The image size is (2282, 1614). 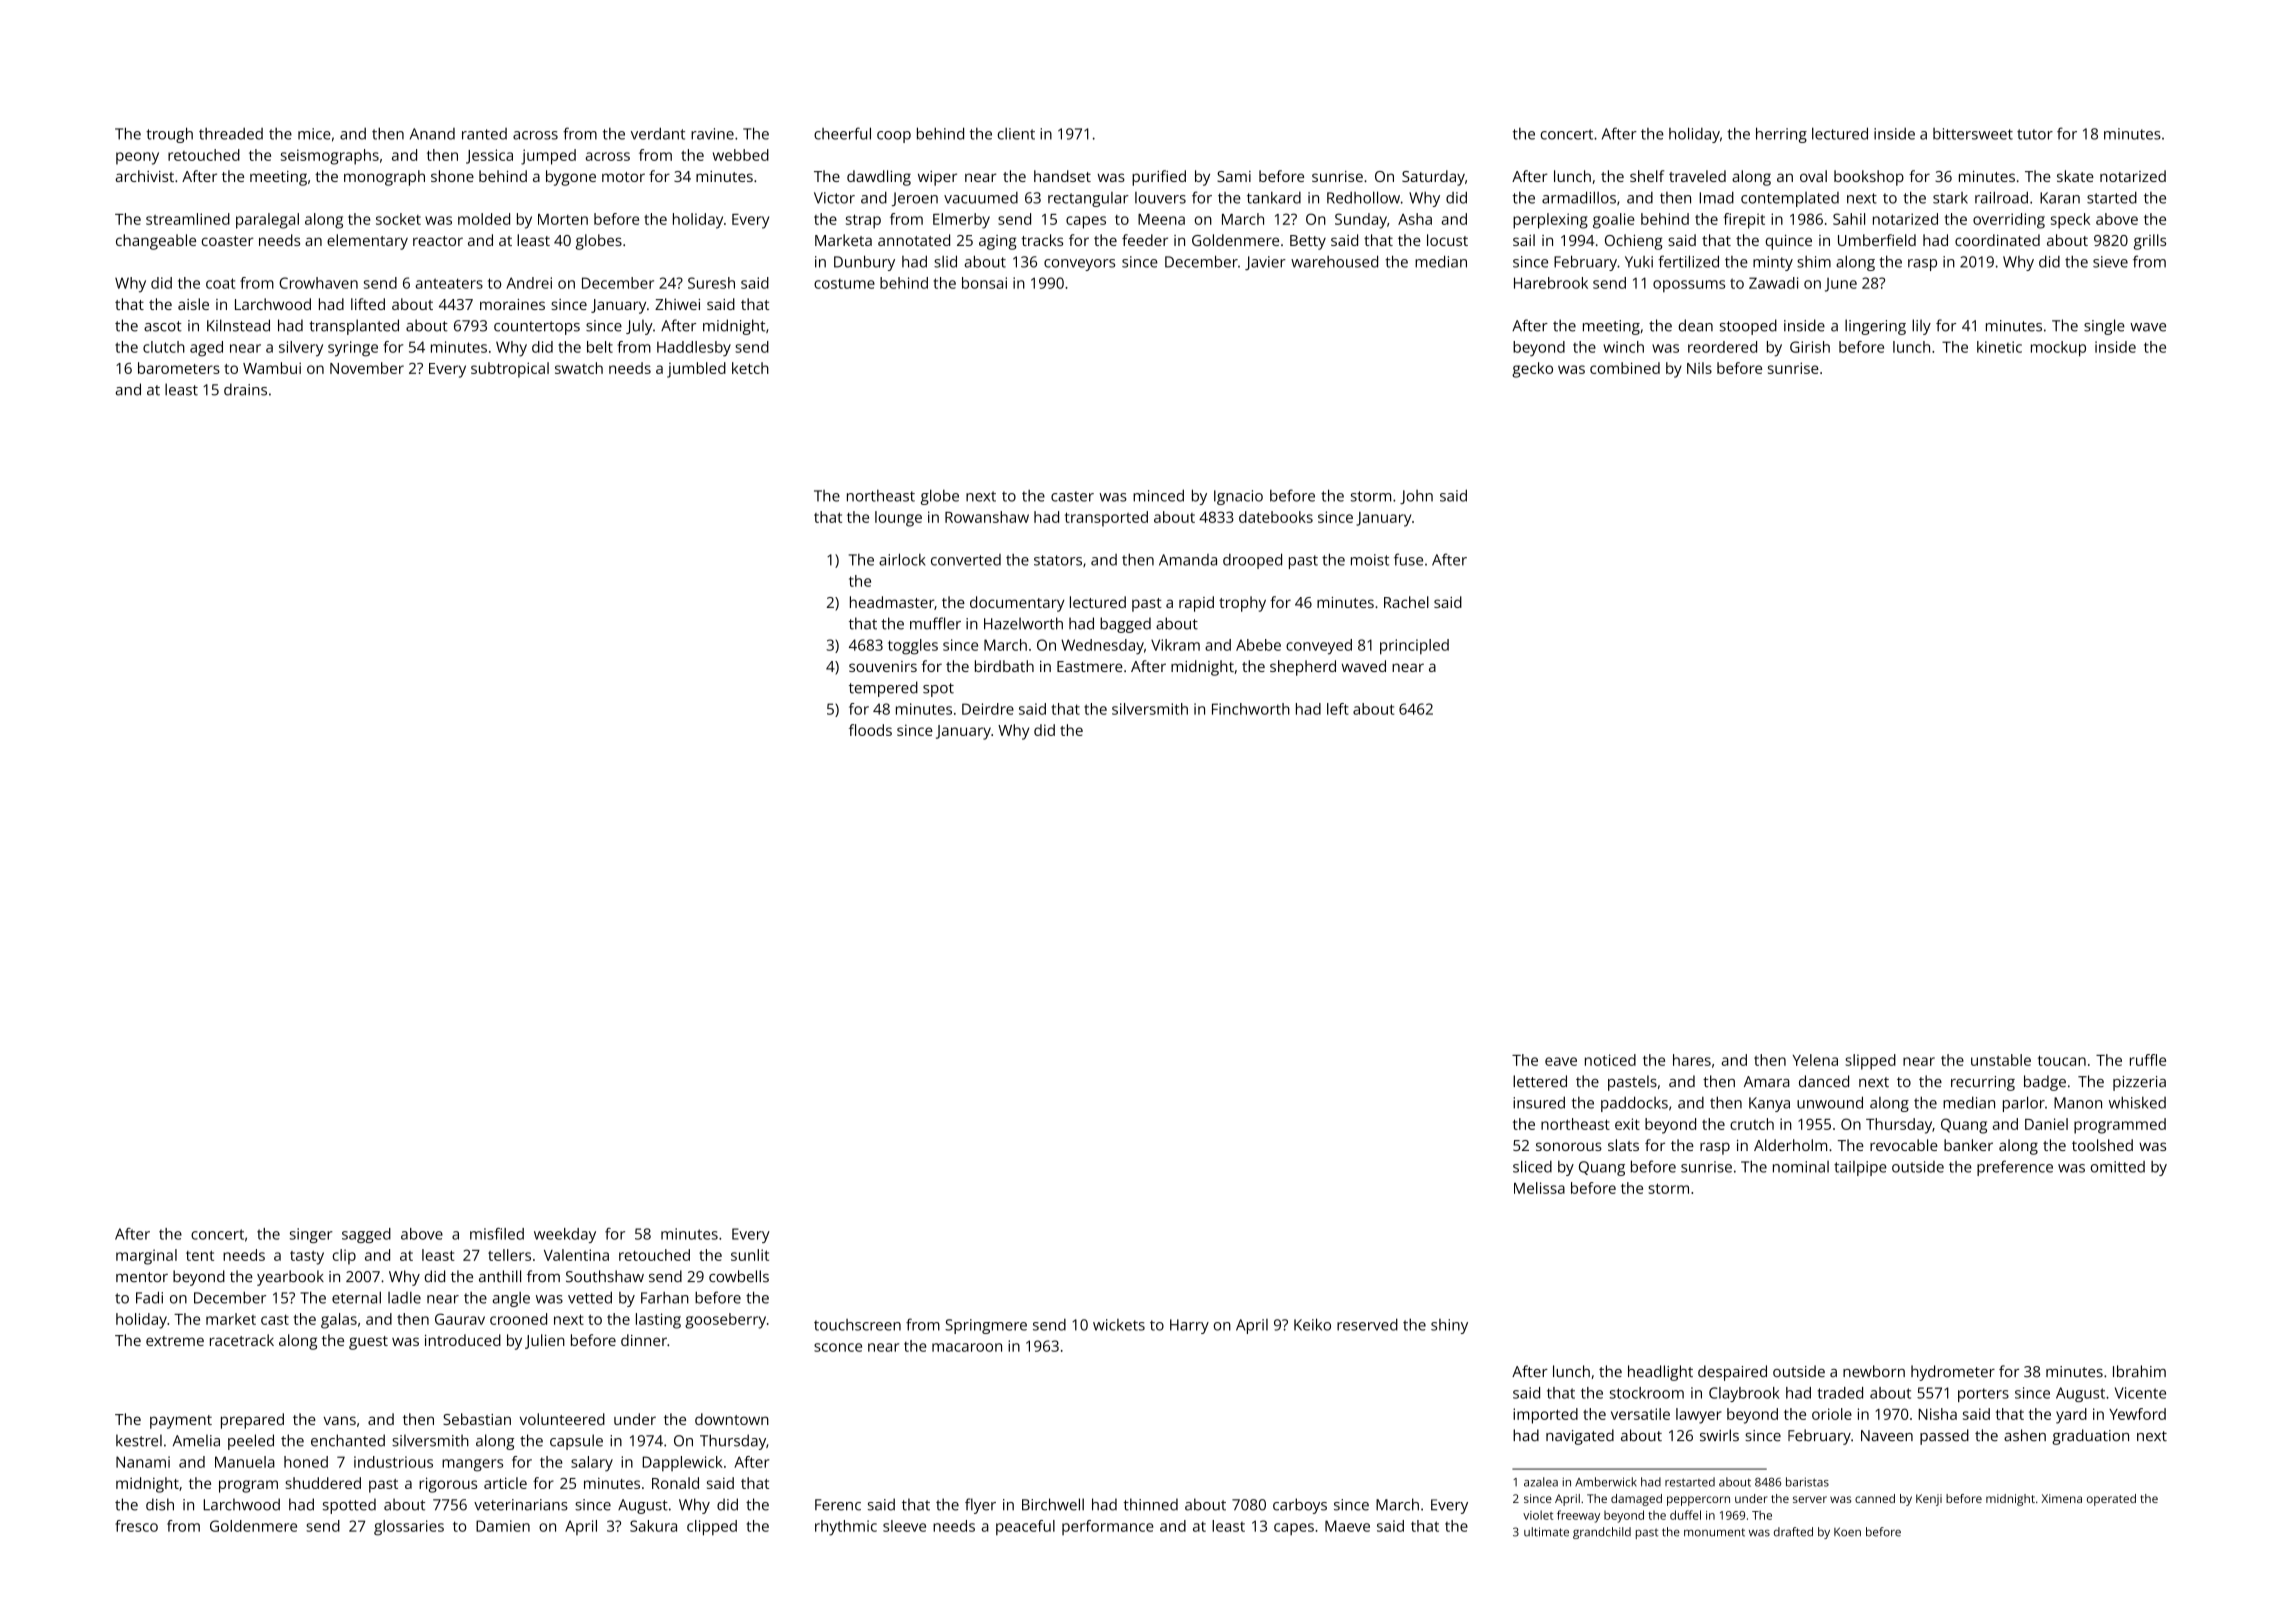 What do you see at coordinates (1875, 327) in the screenshot?
I see `lingering` at bounding box center [1875, 327].
